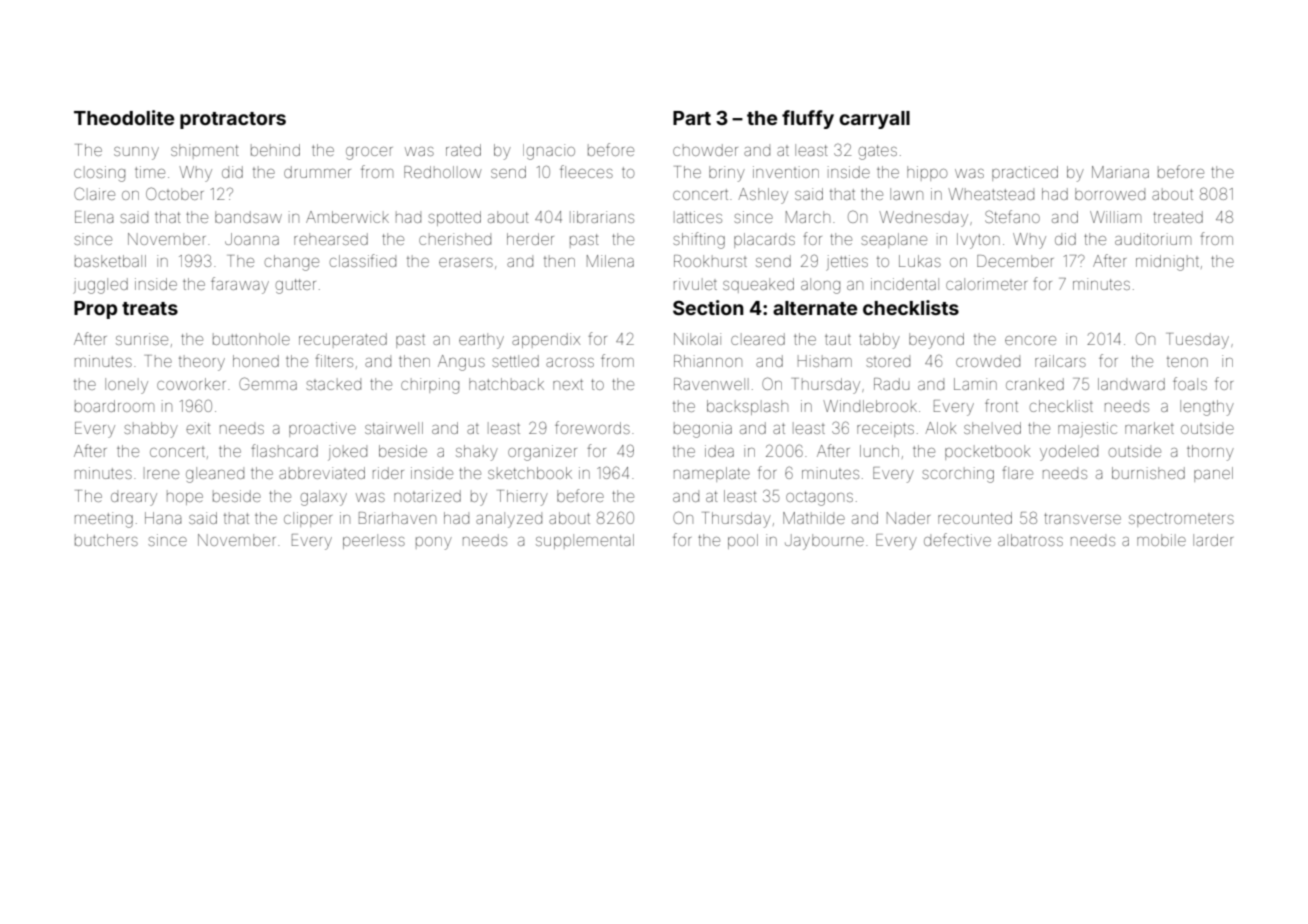 This document has width=1308, height=924. What do you see at coordinates (874, 120) in the document?
I see `carryall` at bounding box center [874, 120].
